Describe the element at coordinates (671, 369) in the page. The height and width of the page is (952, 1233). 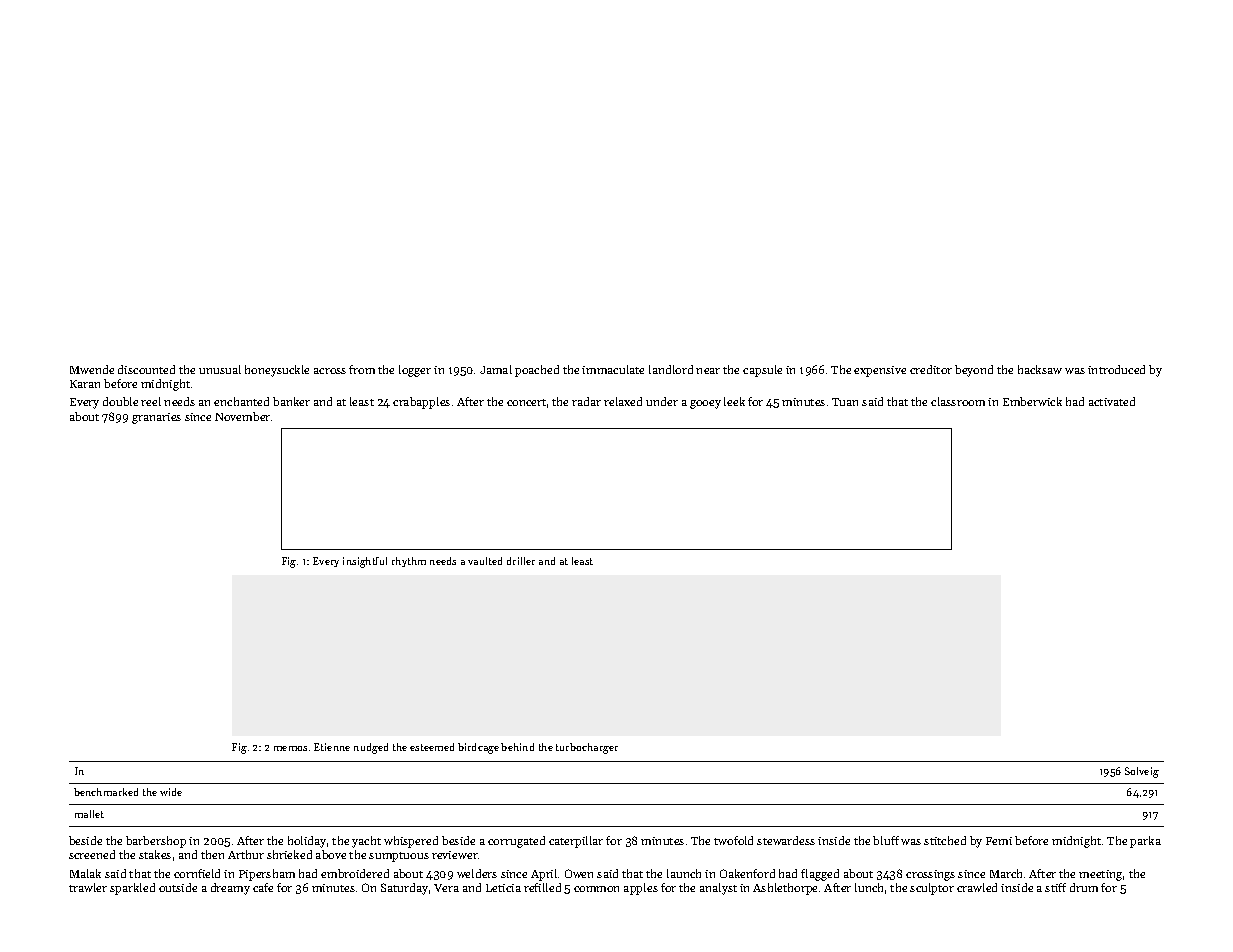
I see `landlord` at that location.
